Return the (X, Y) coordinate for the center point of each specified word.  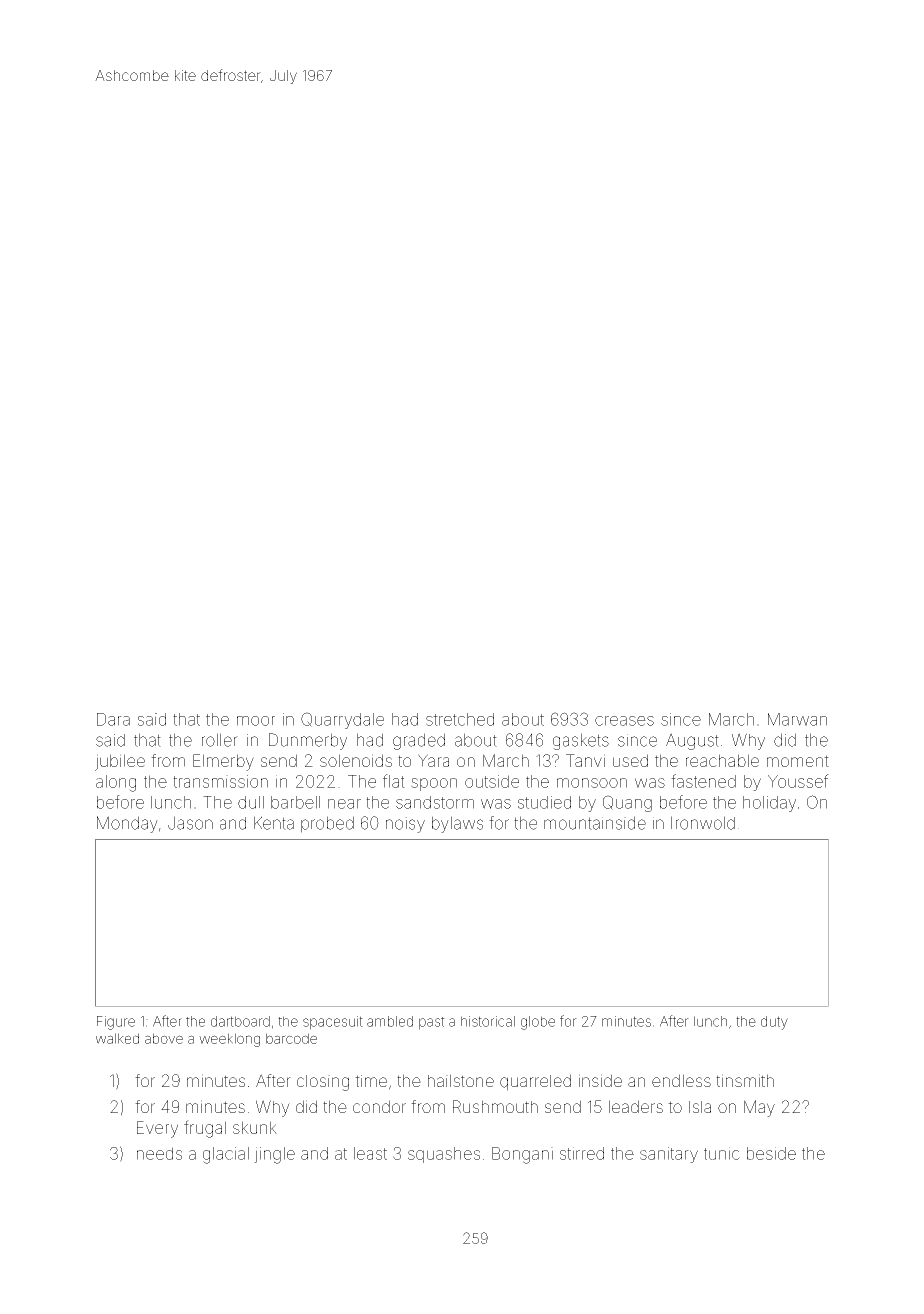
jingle (274, 1155)
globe (538, 1023)
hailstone (461, 1080)
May (759, 1108)
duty (774, 1023)
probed (327, 824)
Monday (127, 824)
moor (256, 721)
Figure (116, 1023)
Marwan (797, 719)
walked (117, 1038)
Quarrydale (342, 720)
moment (798, 761)
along (116, 783)
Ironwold (703, 823)
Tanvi (585, 760)
